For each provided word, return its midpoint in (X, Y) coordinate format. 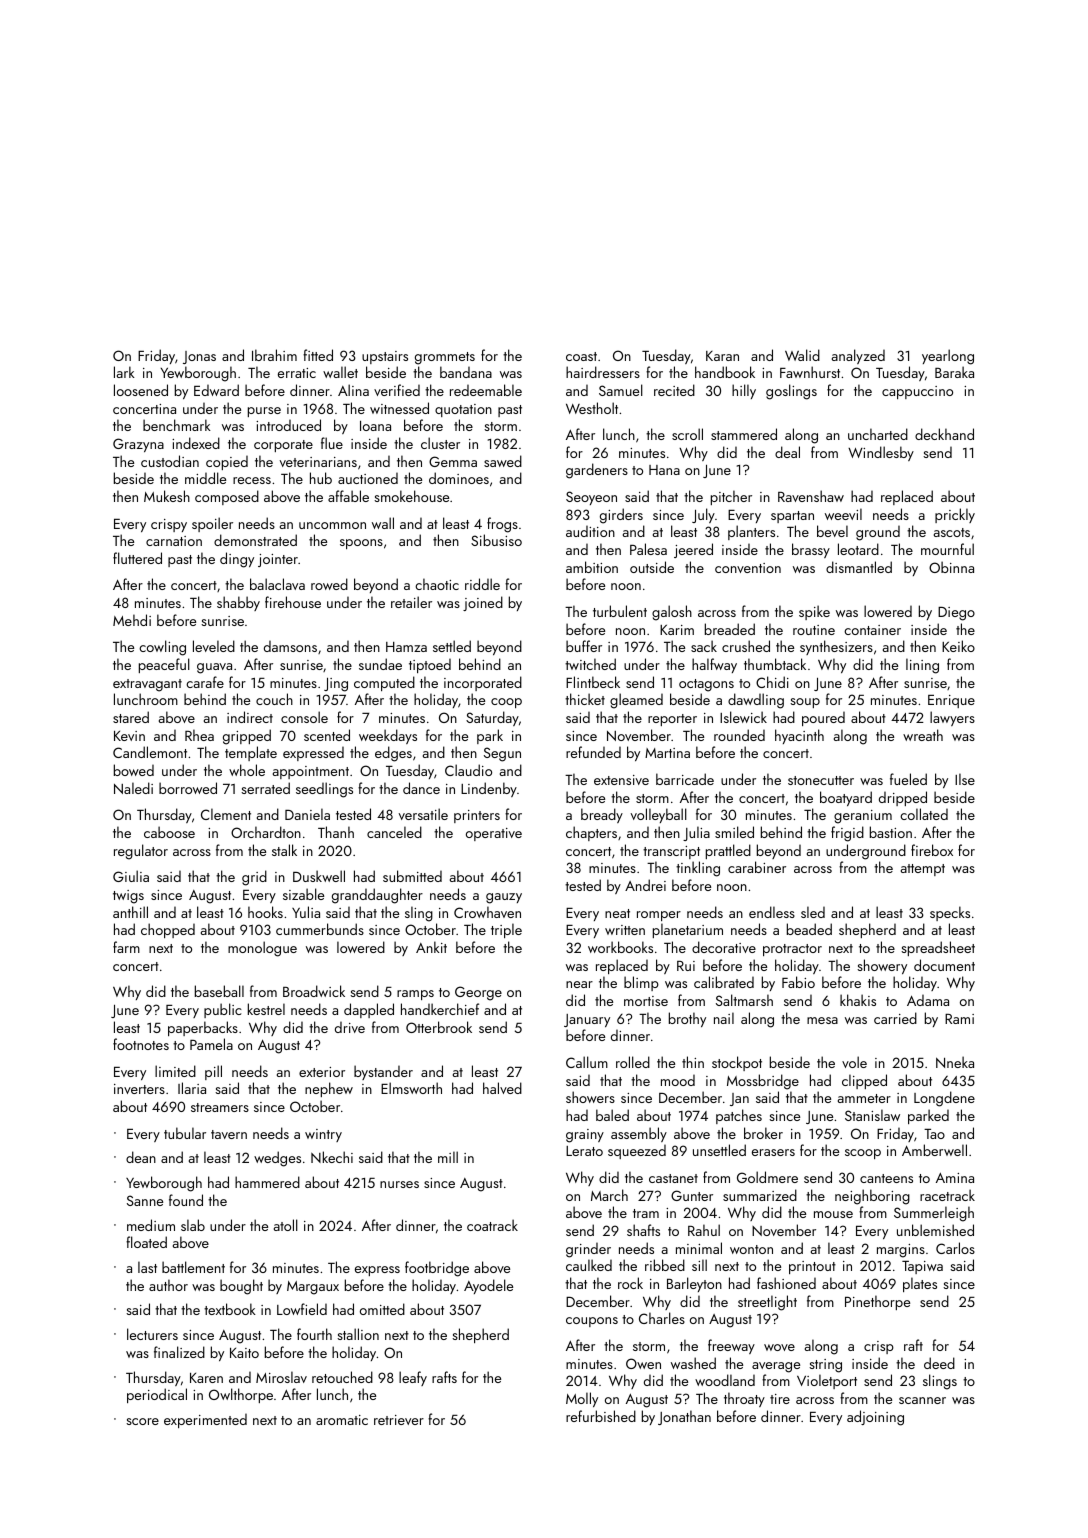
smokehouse (411, 496)
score (142, 1421)
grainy (585, 1136)
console (304, 717)
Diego (956, 614)
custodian (170, 461)
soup (805, 703)
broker (763, 1133)
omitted (382, 1309)
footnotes (141, 1044)
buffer (584, 646)
